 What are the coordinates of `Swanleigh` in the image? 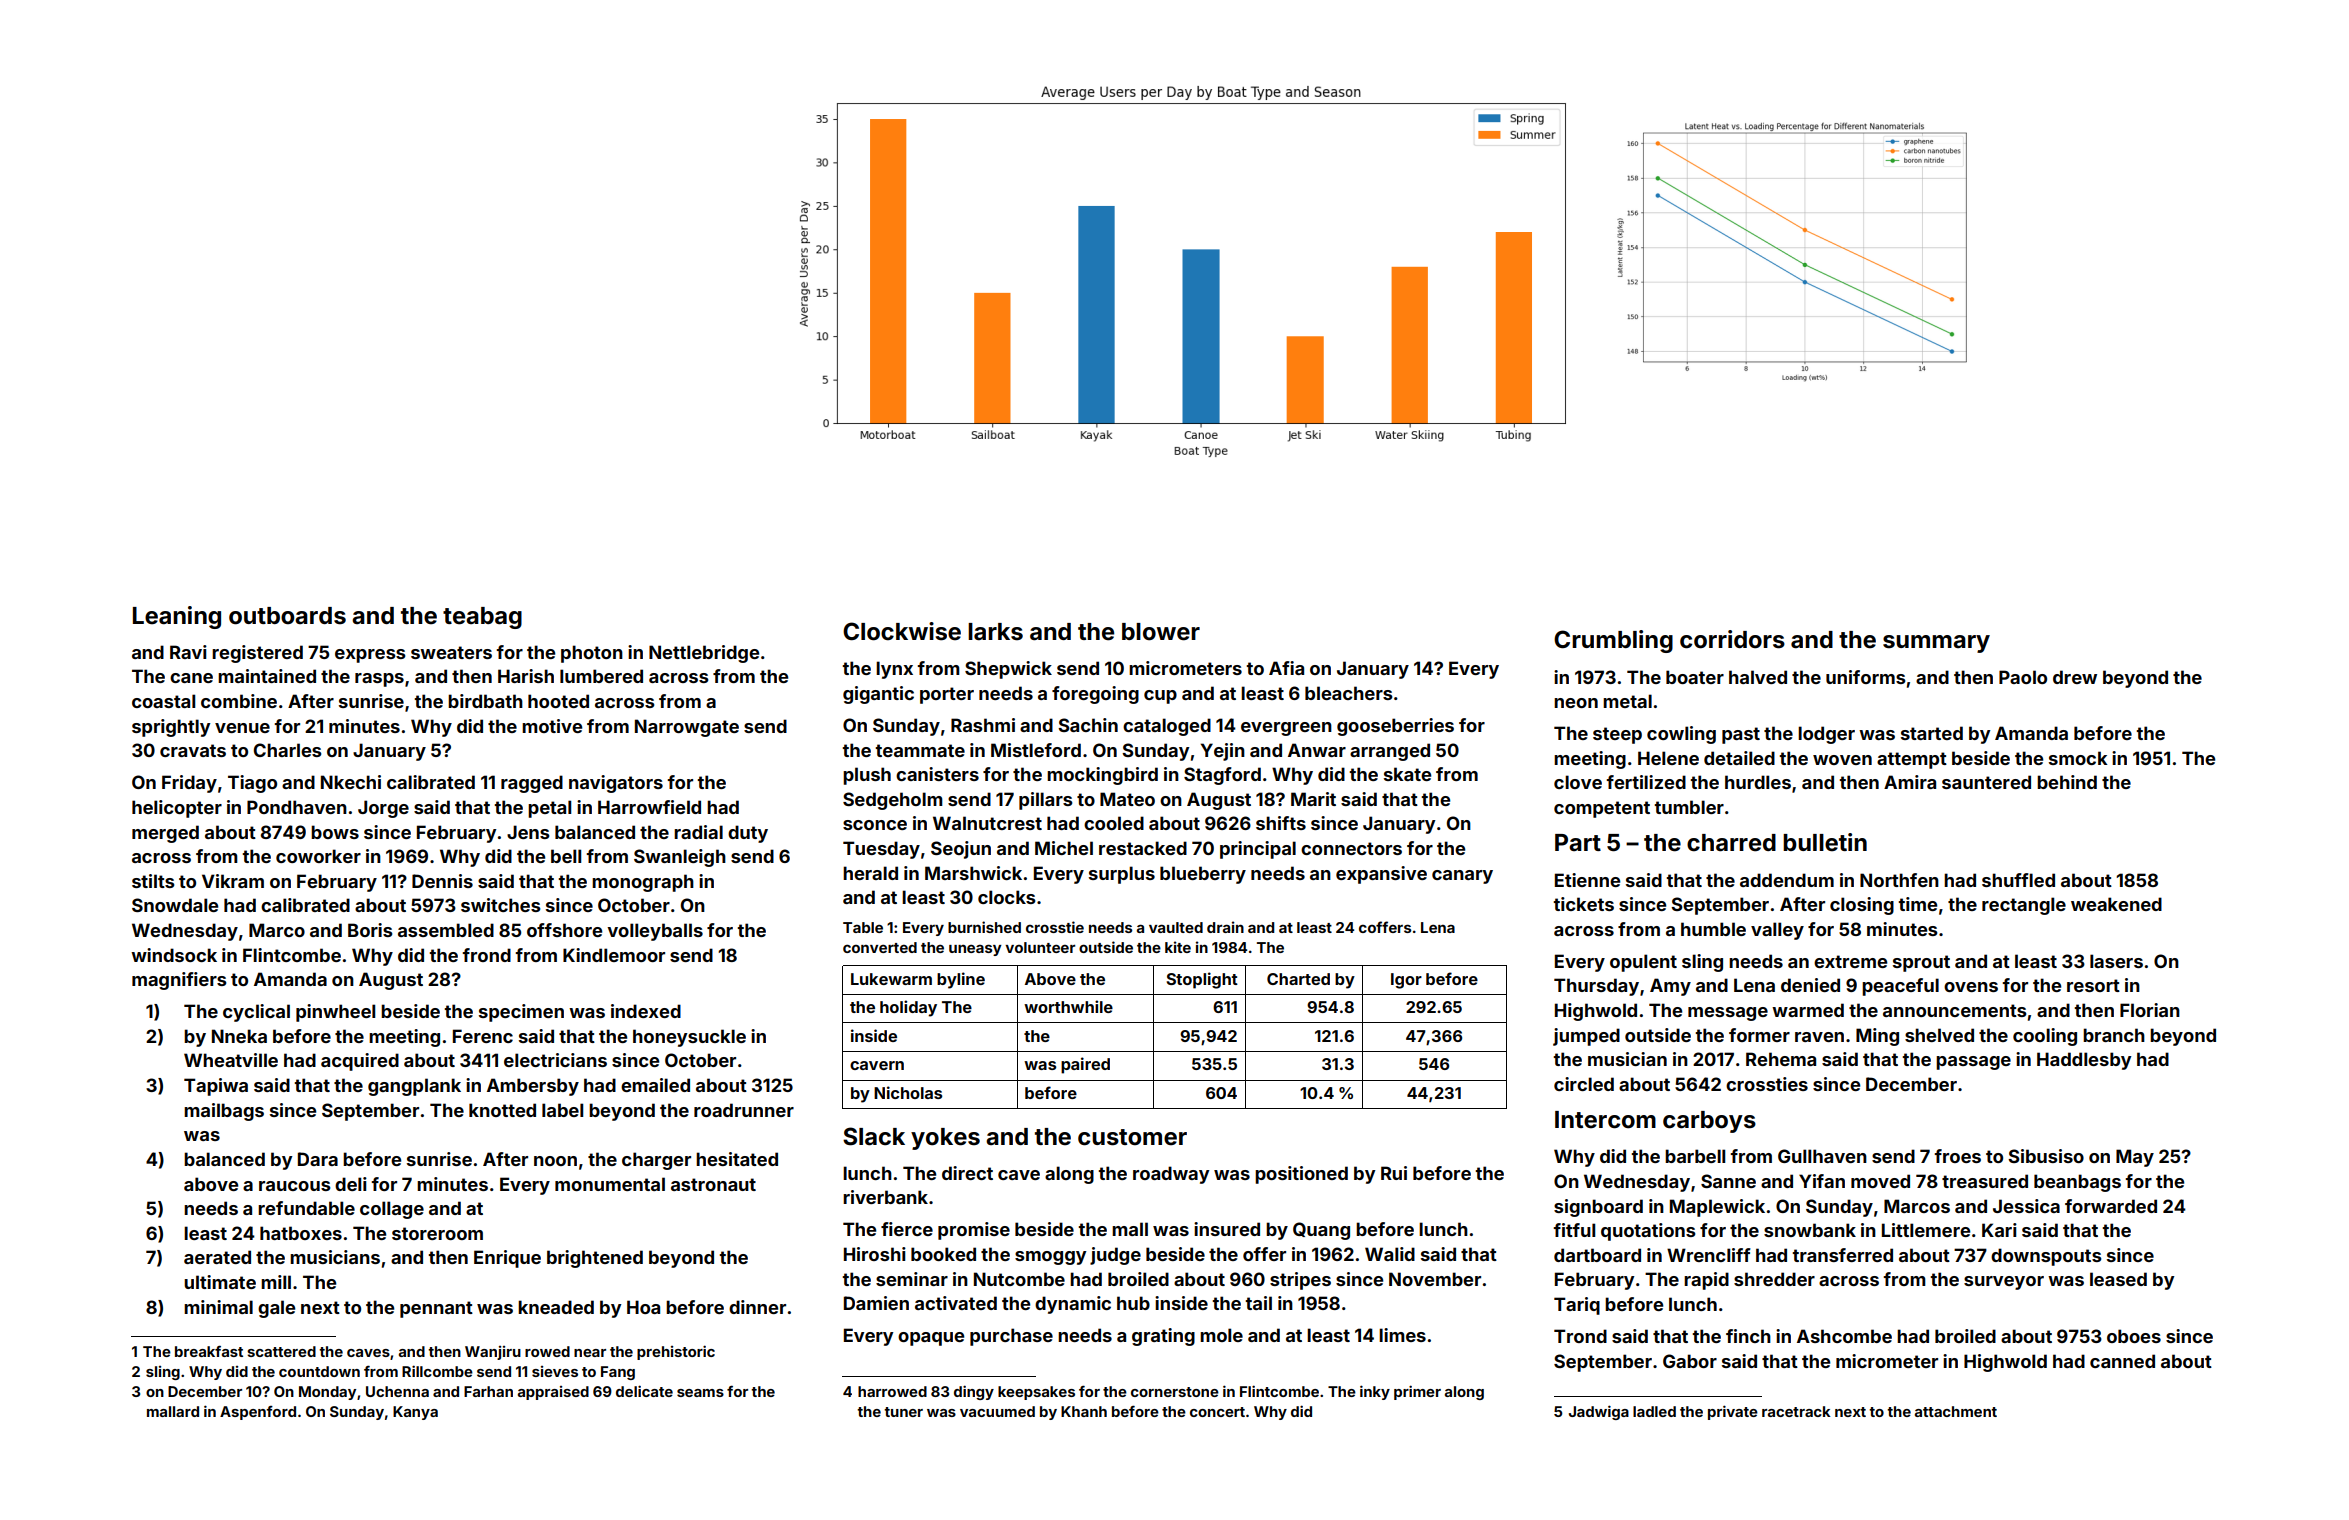 It's located at (680, 858).
